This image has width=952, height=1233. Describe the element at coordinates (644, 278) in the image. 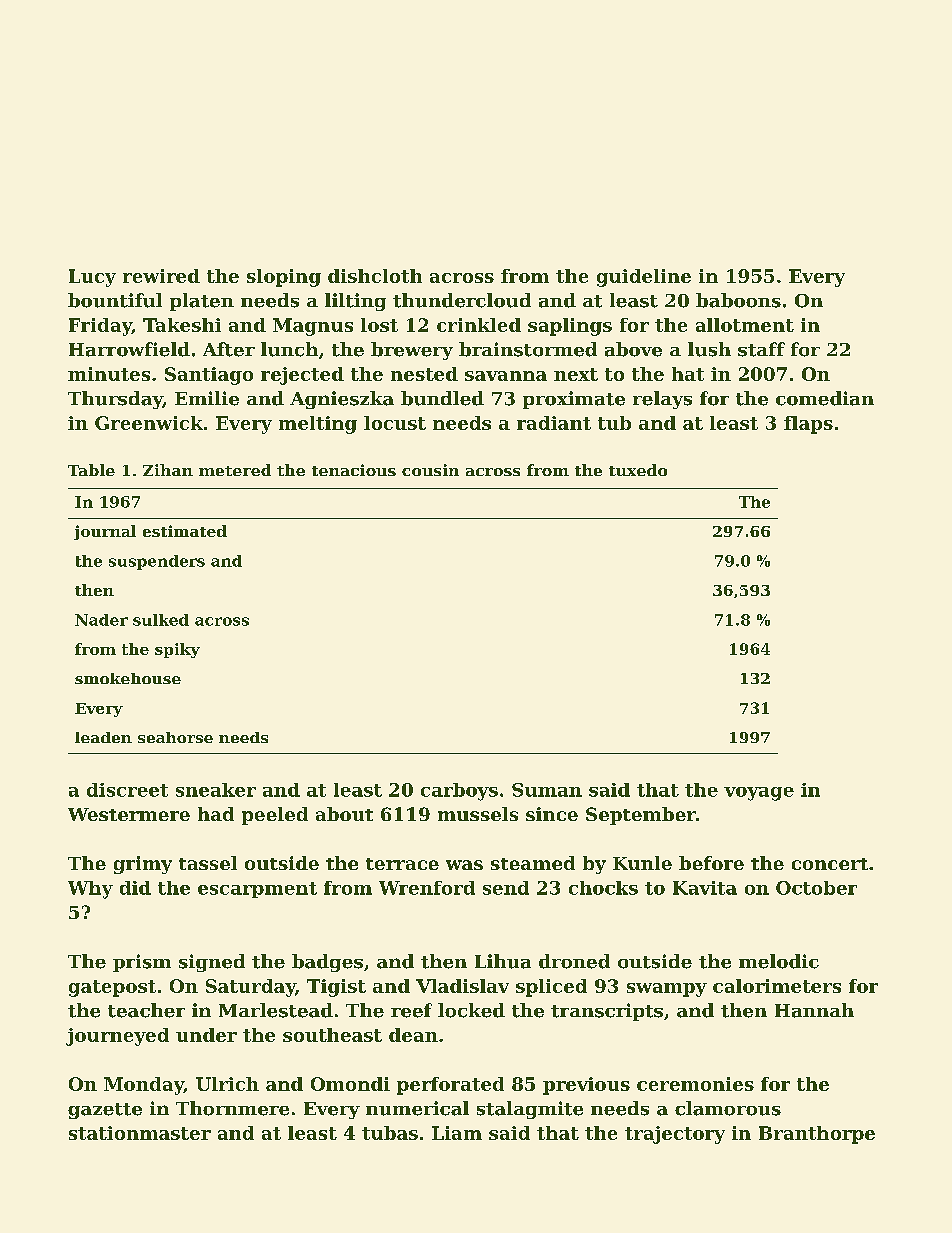

I see `guideline` at that location.
